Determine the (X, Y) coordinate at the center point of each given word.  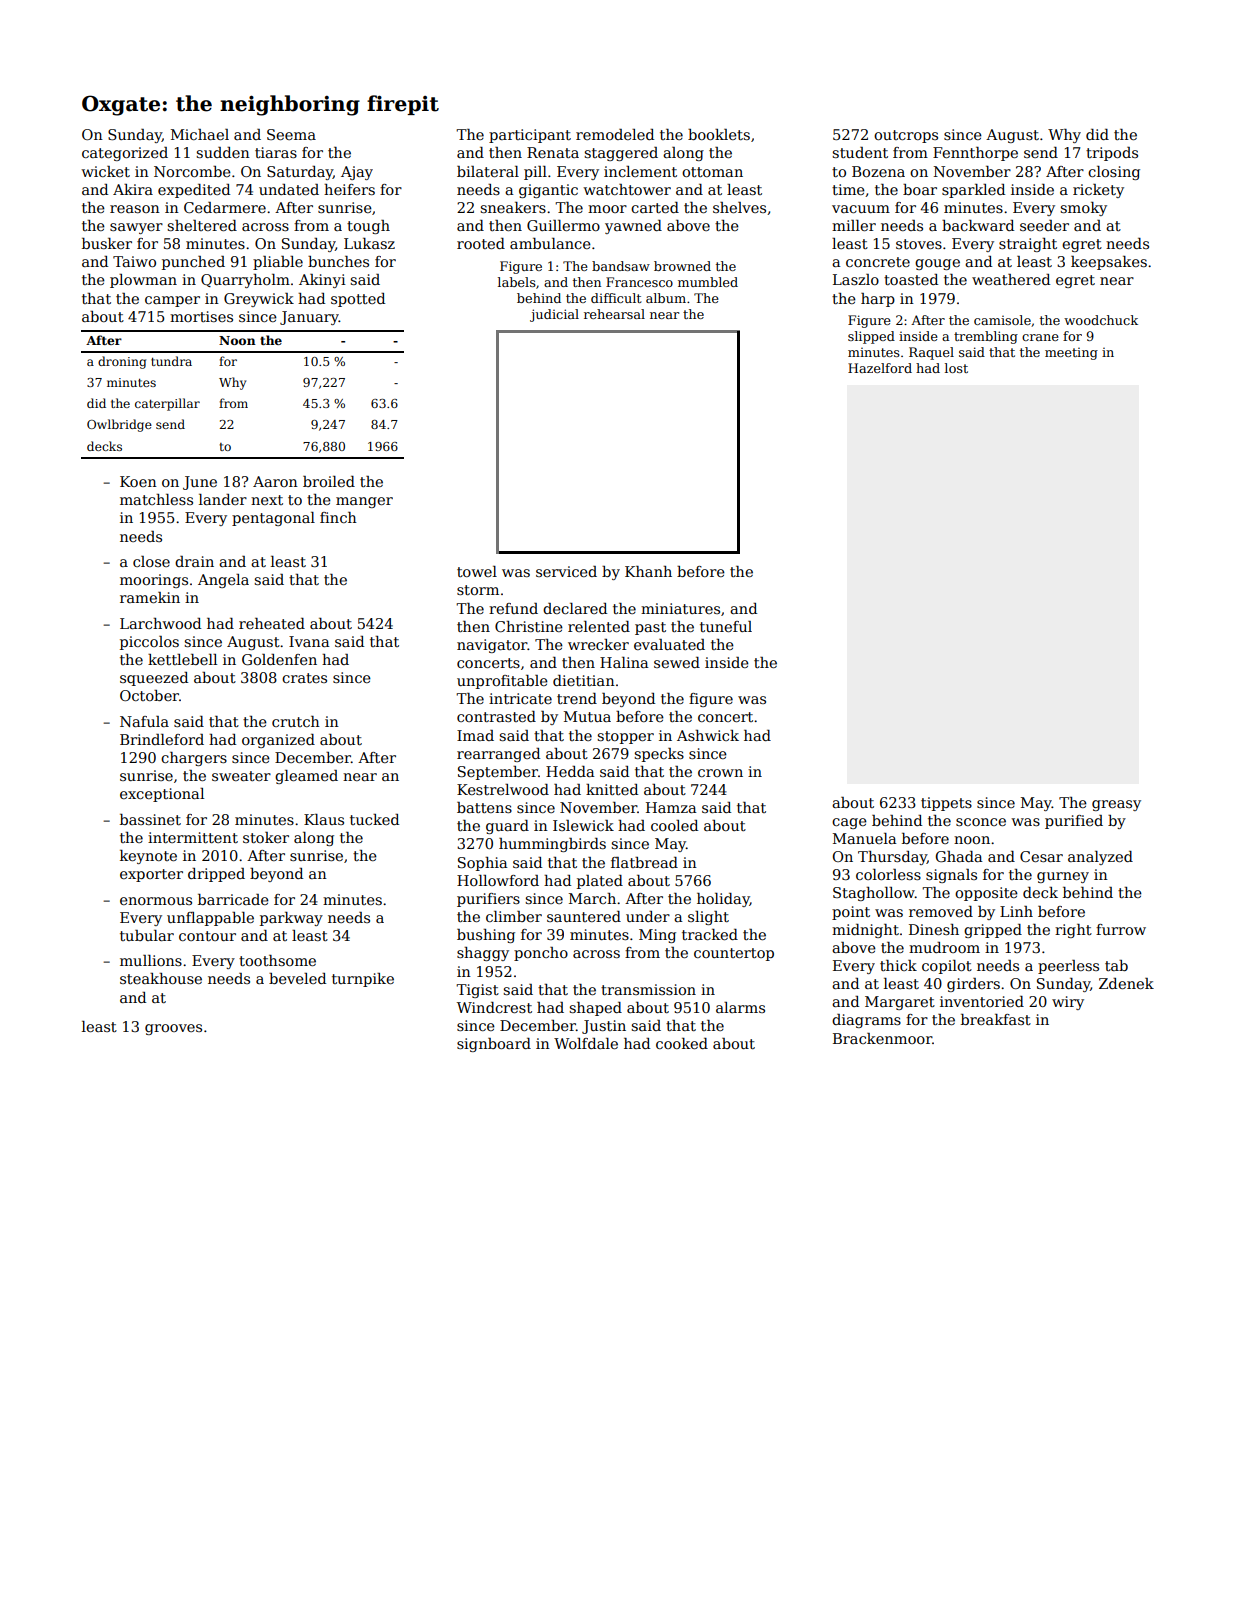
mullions (151, 960)
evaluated (669, 644)
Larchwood (160, 623)
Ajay (357, 173)
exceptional (162, 795)
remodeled (615, 134)
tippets (946, 804)
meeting (1071, 354)
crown (720, 773)
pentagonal (273, 519)
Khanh (648, 571)
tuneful (726, 626)
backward (978, 225)
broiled (329, 481)
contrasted (496, 716)
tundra (171, 361)
